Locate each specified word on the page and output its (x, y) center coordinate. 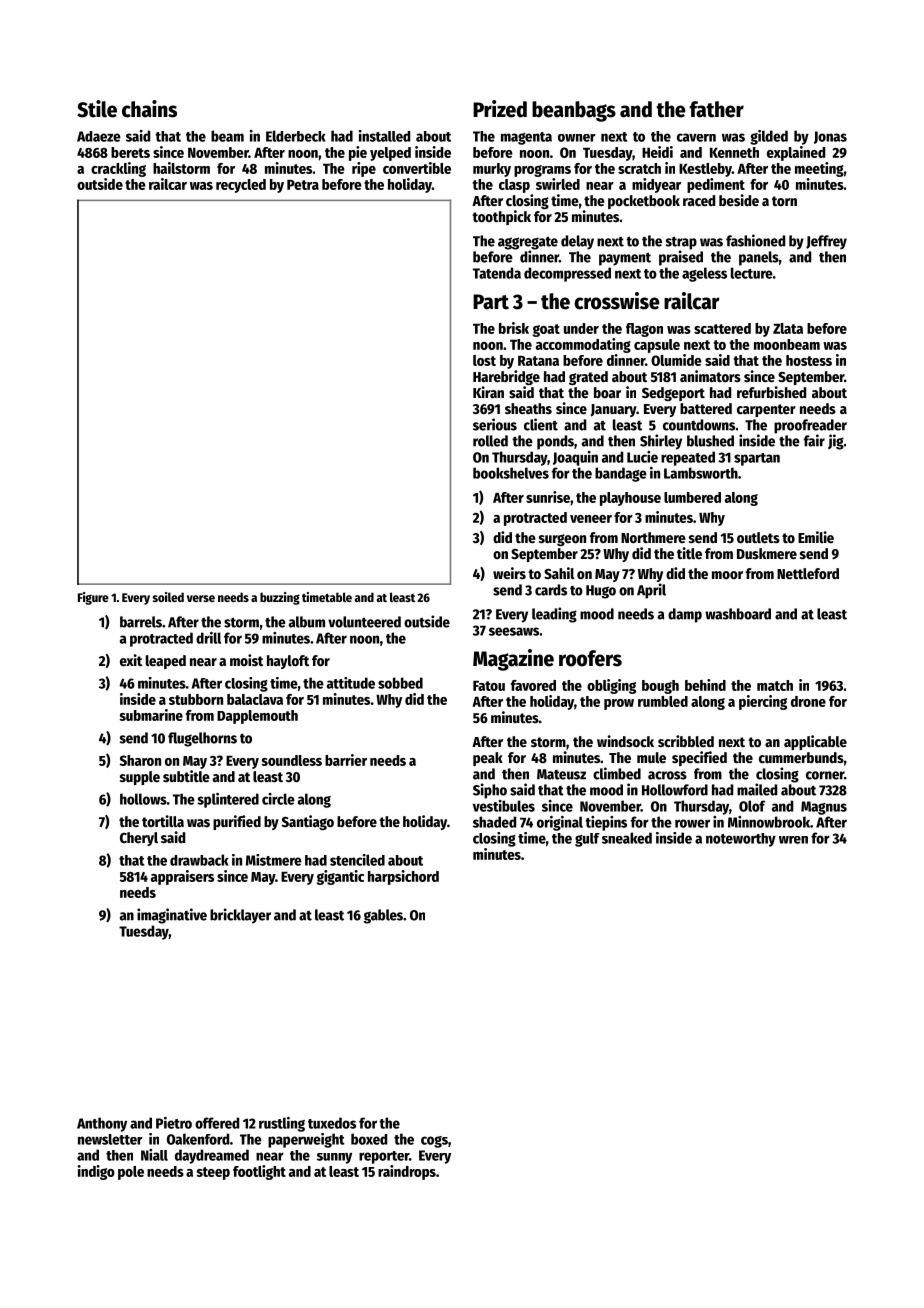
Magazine (513, 660)
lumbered (692, 497)
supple (140, 778)
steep (213, 1173)
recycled (241, 186)
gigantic (340, 877)
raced (699, 200)
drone (808, 701)
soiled (168, 597)
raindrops (407, 1172)
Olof (752, 806)
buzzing (280, 598)
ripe (364, 169)
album (307, 622)
